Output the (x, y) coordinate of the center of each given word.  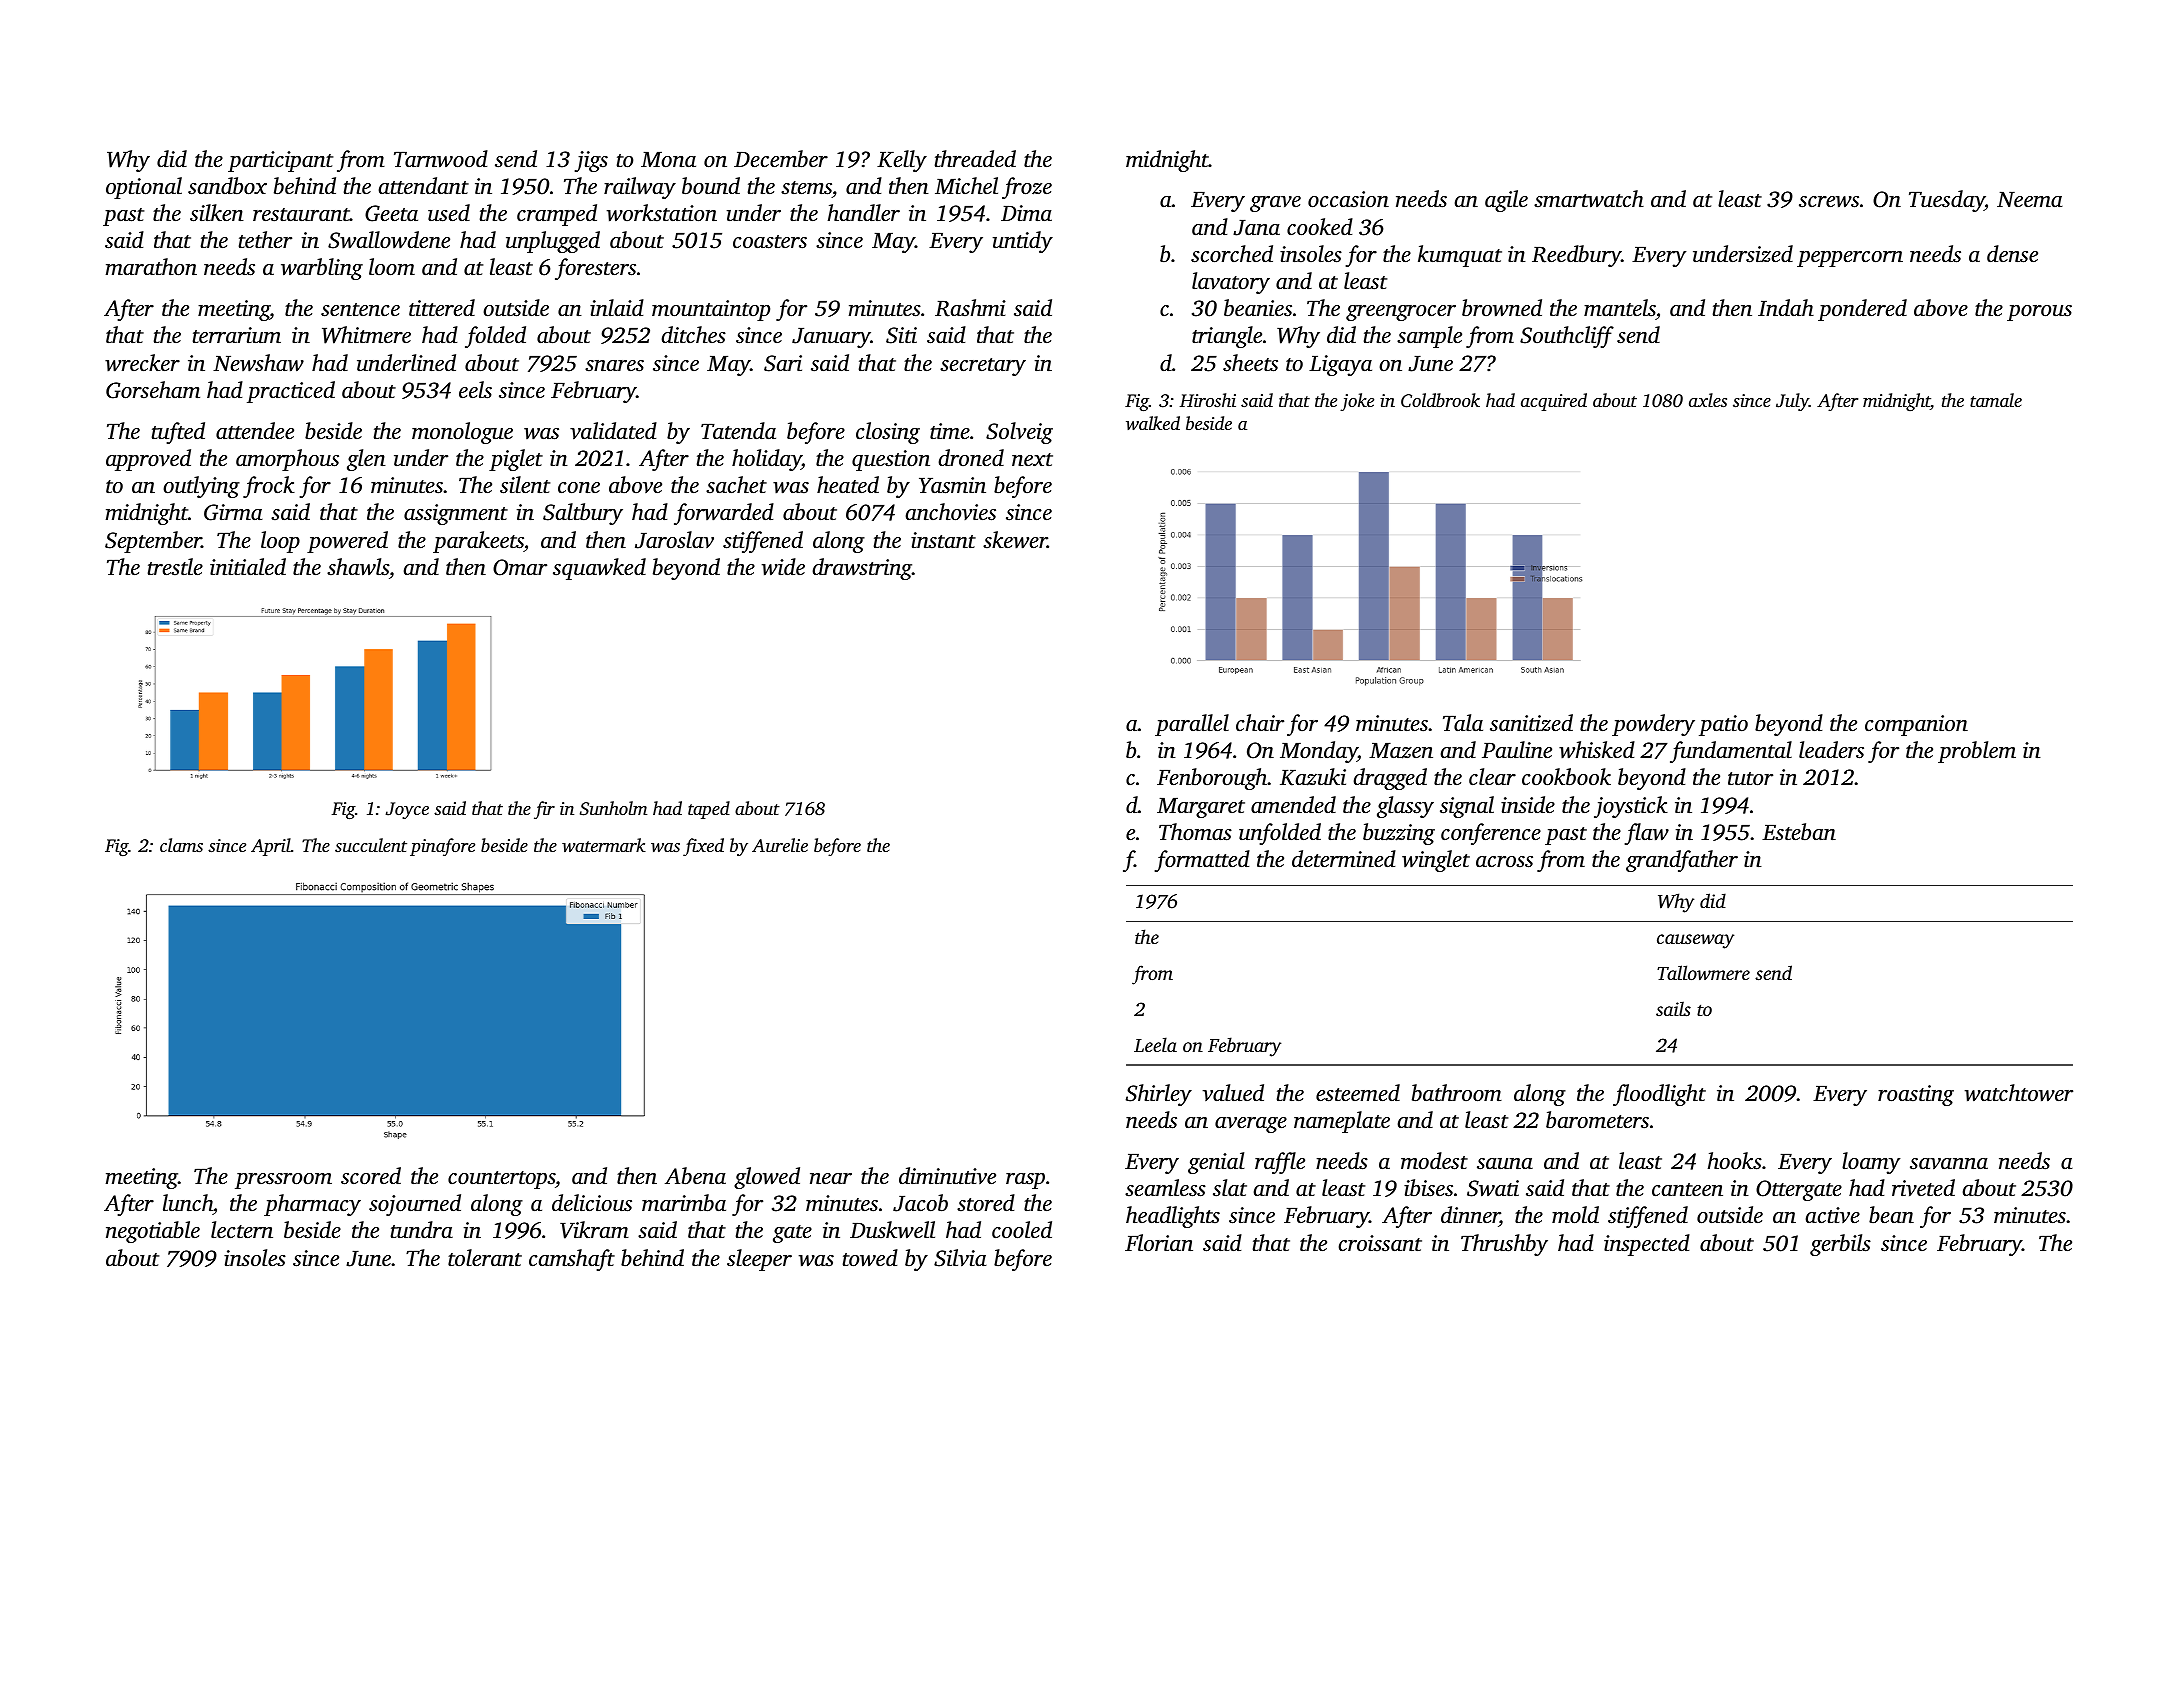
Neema (2030, 199)
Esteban (1799, 832)
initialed (248, 567)
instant (943, 540)
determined (1344, 859)
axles (1708, 400)
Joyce (407, 810)
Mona (668, 160)
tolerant (485, 1257)
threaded (975, 159)
